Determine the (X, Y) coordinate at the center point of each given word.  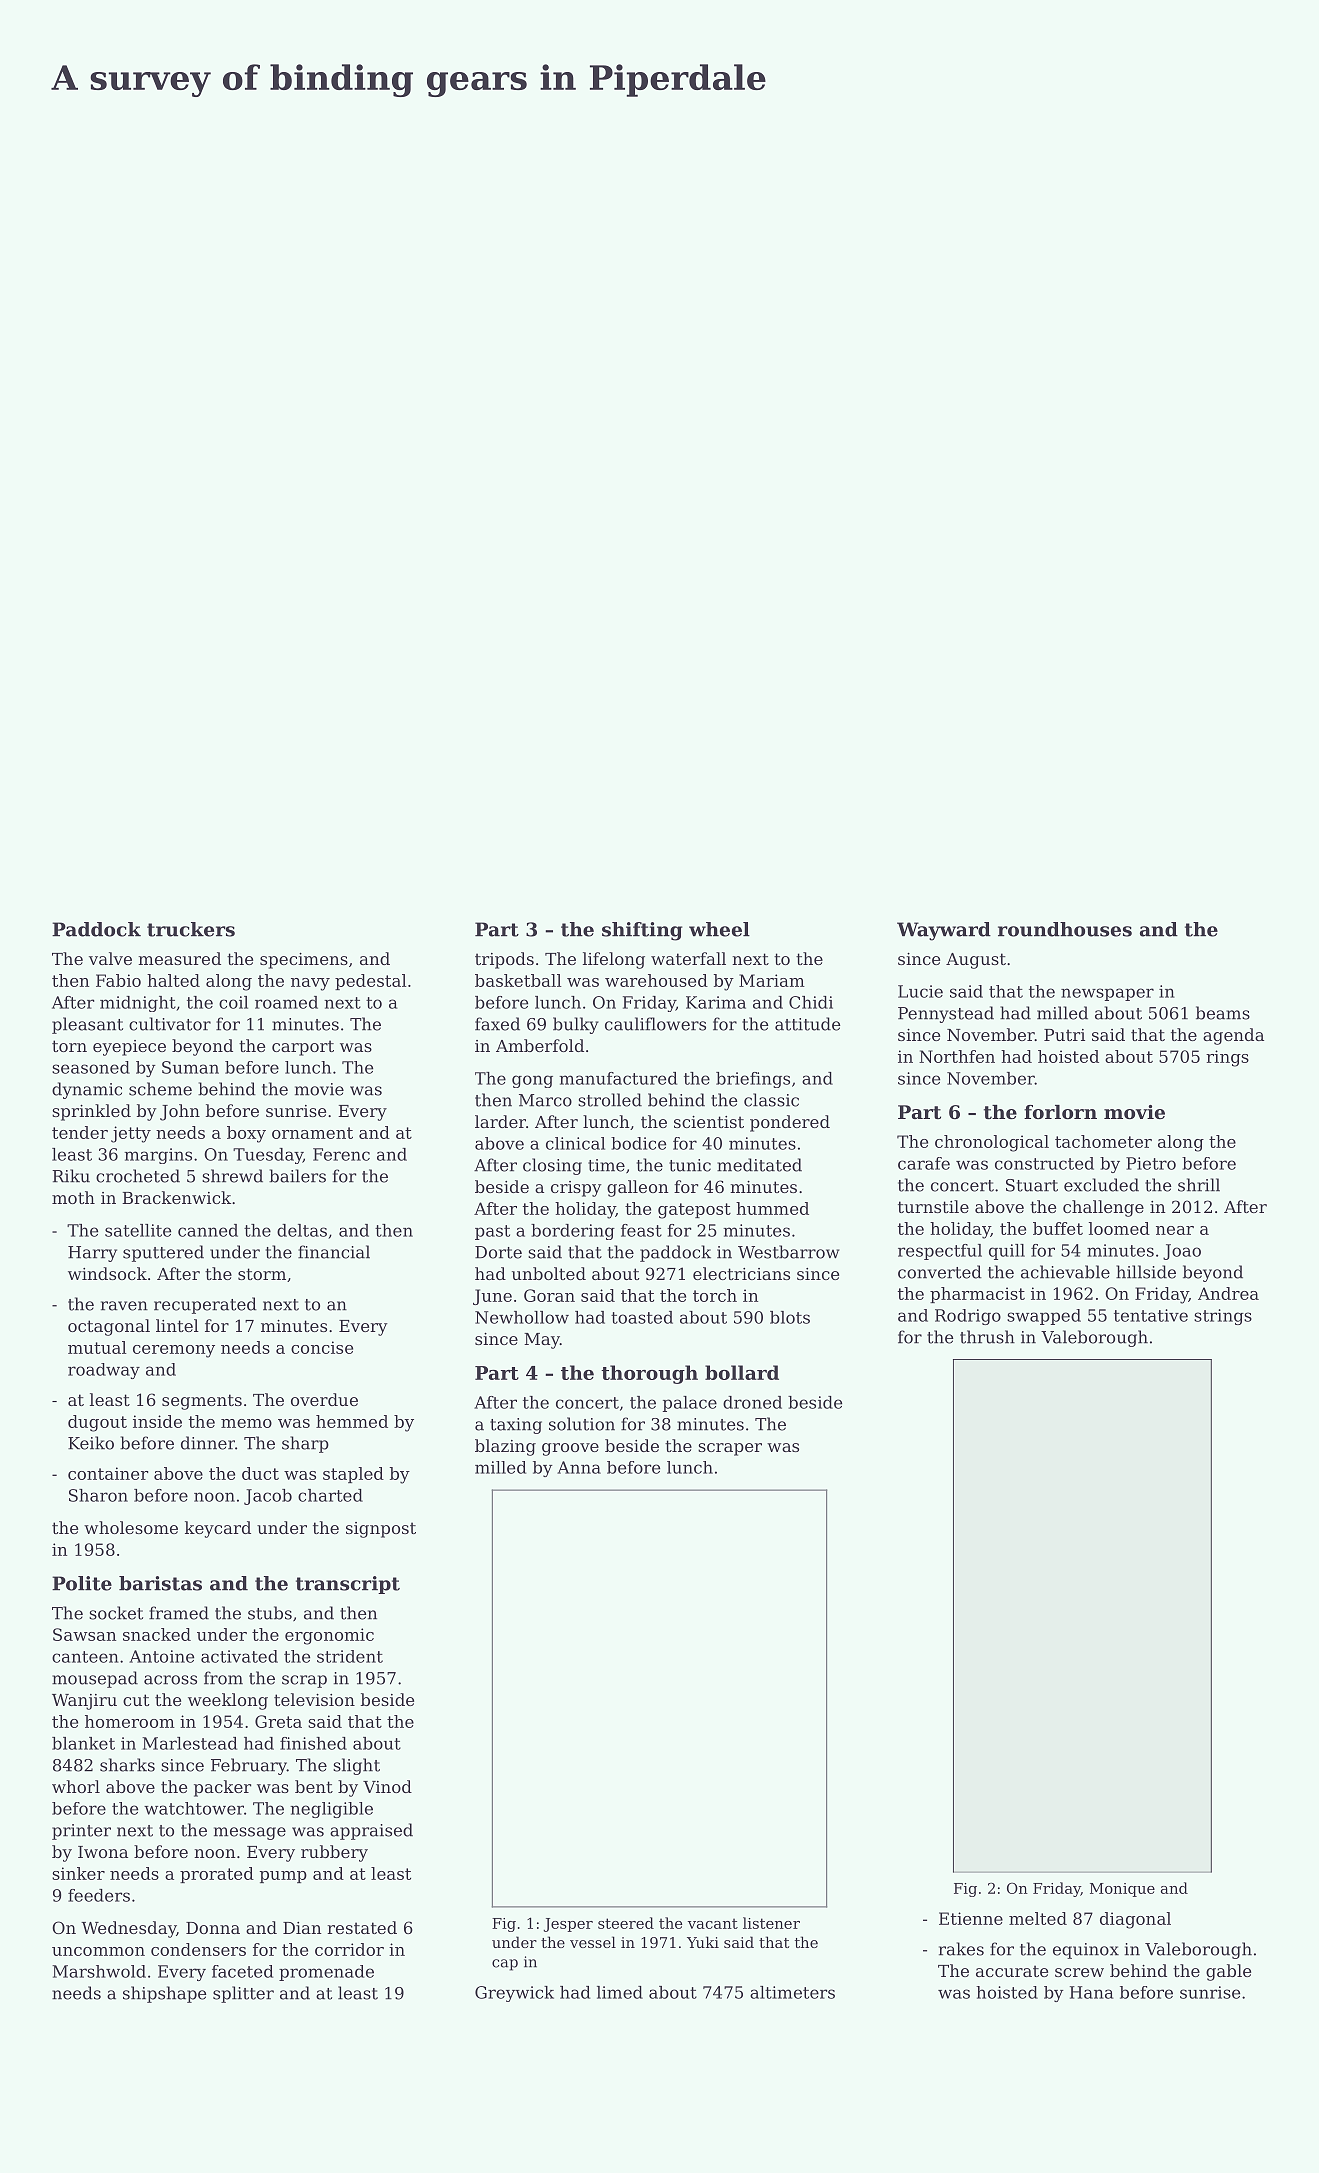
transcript (348, 1585)
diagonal (1135, 1920)
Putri (1064, 1035)
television (314, 1699)
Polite (82, 1583)
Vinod (387, 1786)
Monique (1122, 1890)
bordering (573, 1232)
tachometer (1103, 1141)
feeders (99, 1895)
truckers (191, 929)
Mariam (772, 980)
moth (73, 1197)
